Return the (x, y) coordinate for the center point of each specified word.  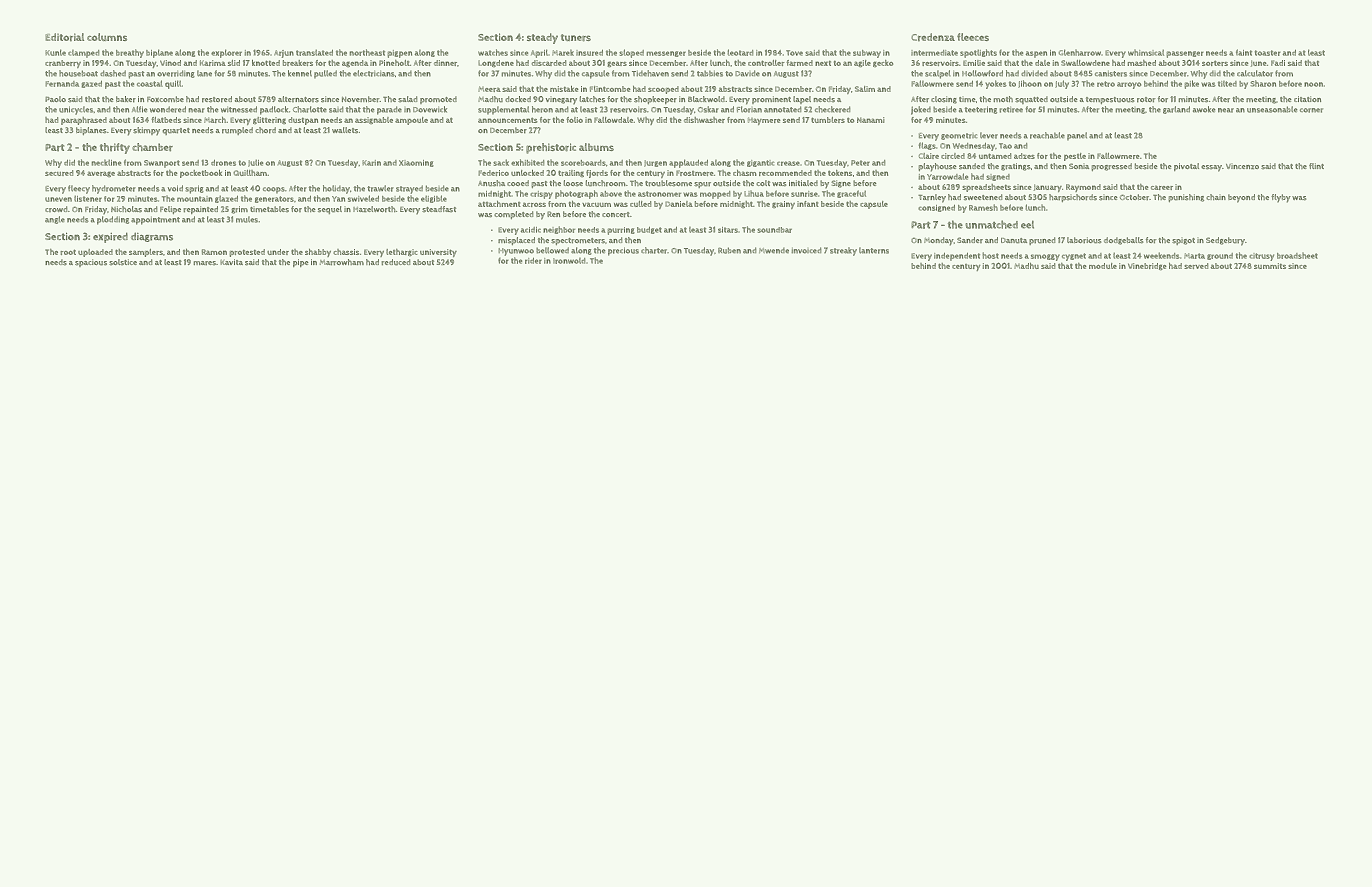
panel (1077, 136)
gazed (92, 84)
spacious (91, 263)
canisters (1111, 74)
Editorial (64, 37)
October (1134, 197)
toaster (1268, 53)
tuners (576, 38)
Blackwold (706, 99)
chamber (152, 147)
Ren (553, 214)
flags (927, 146)
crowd (56, 209)
